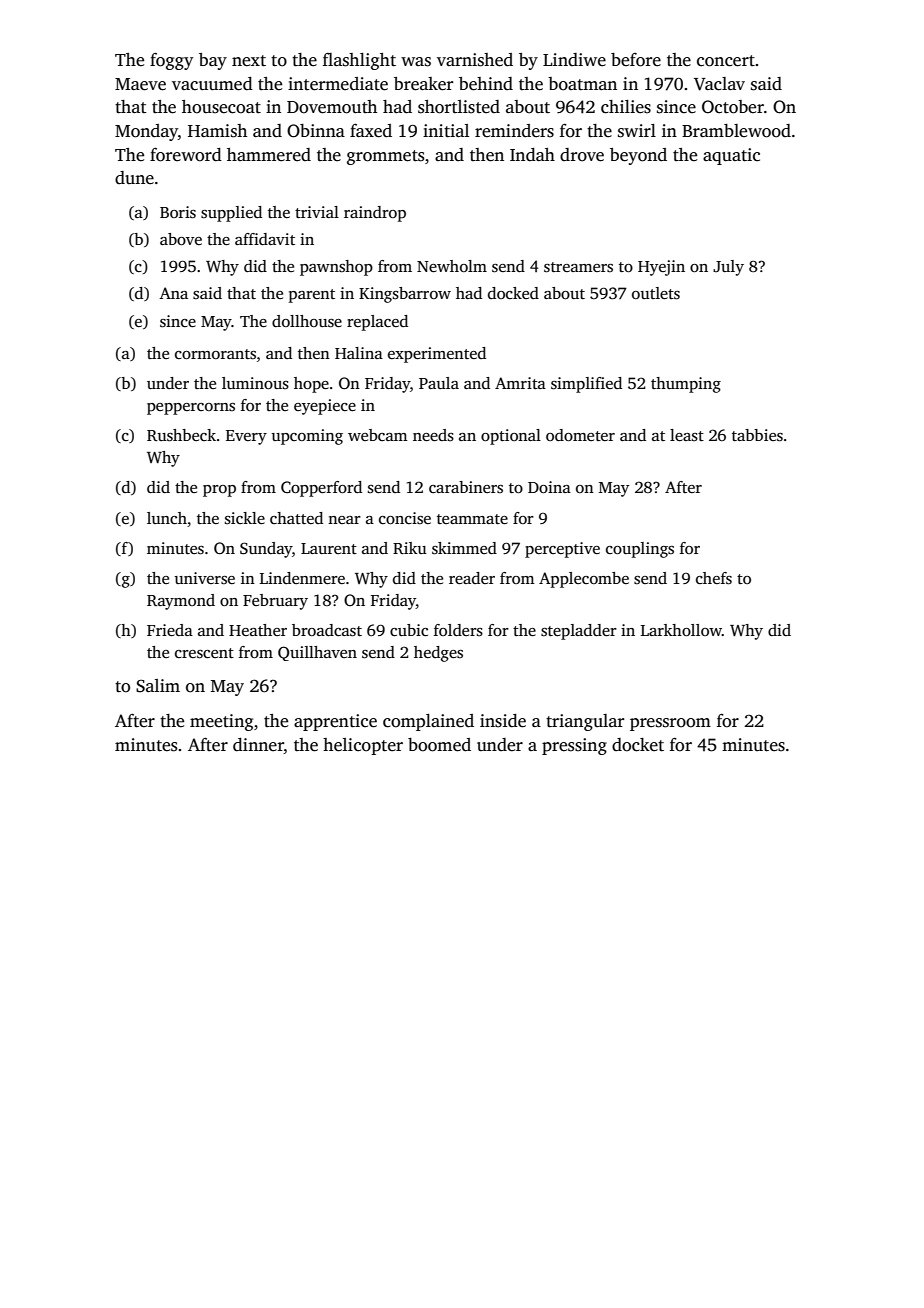  Describe the element at coordinates (733, 107) in the screenshot. I see `October` at that location.
